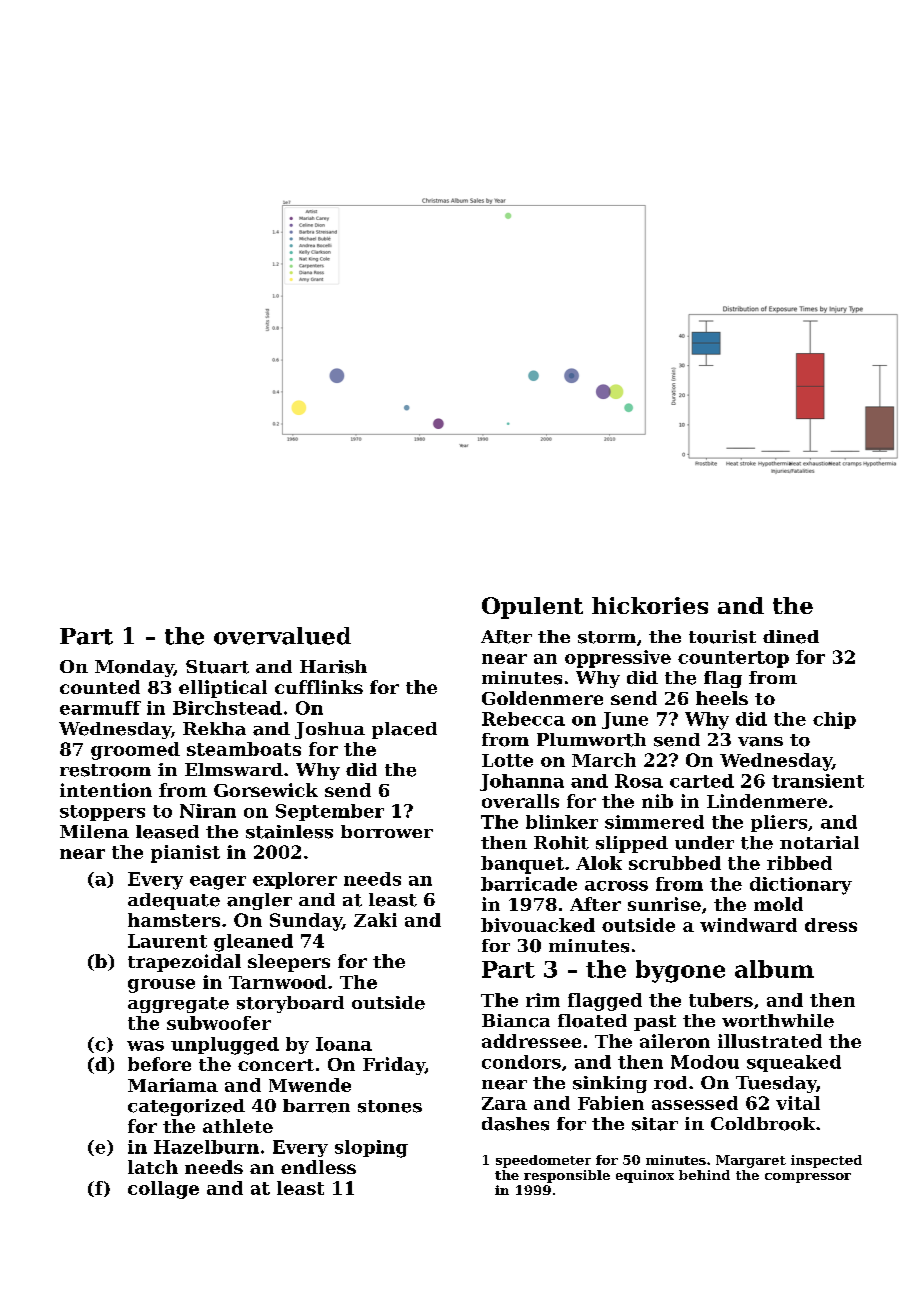 The width and height of the screenshot is (924, 1314). What do you see at coordinates (375, 920) in the screenshot?
I see `Zaki` at bounding box center [375, 920].
